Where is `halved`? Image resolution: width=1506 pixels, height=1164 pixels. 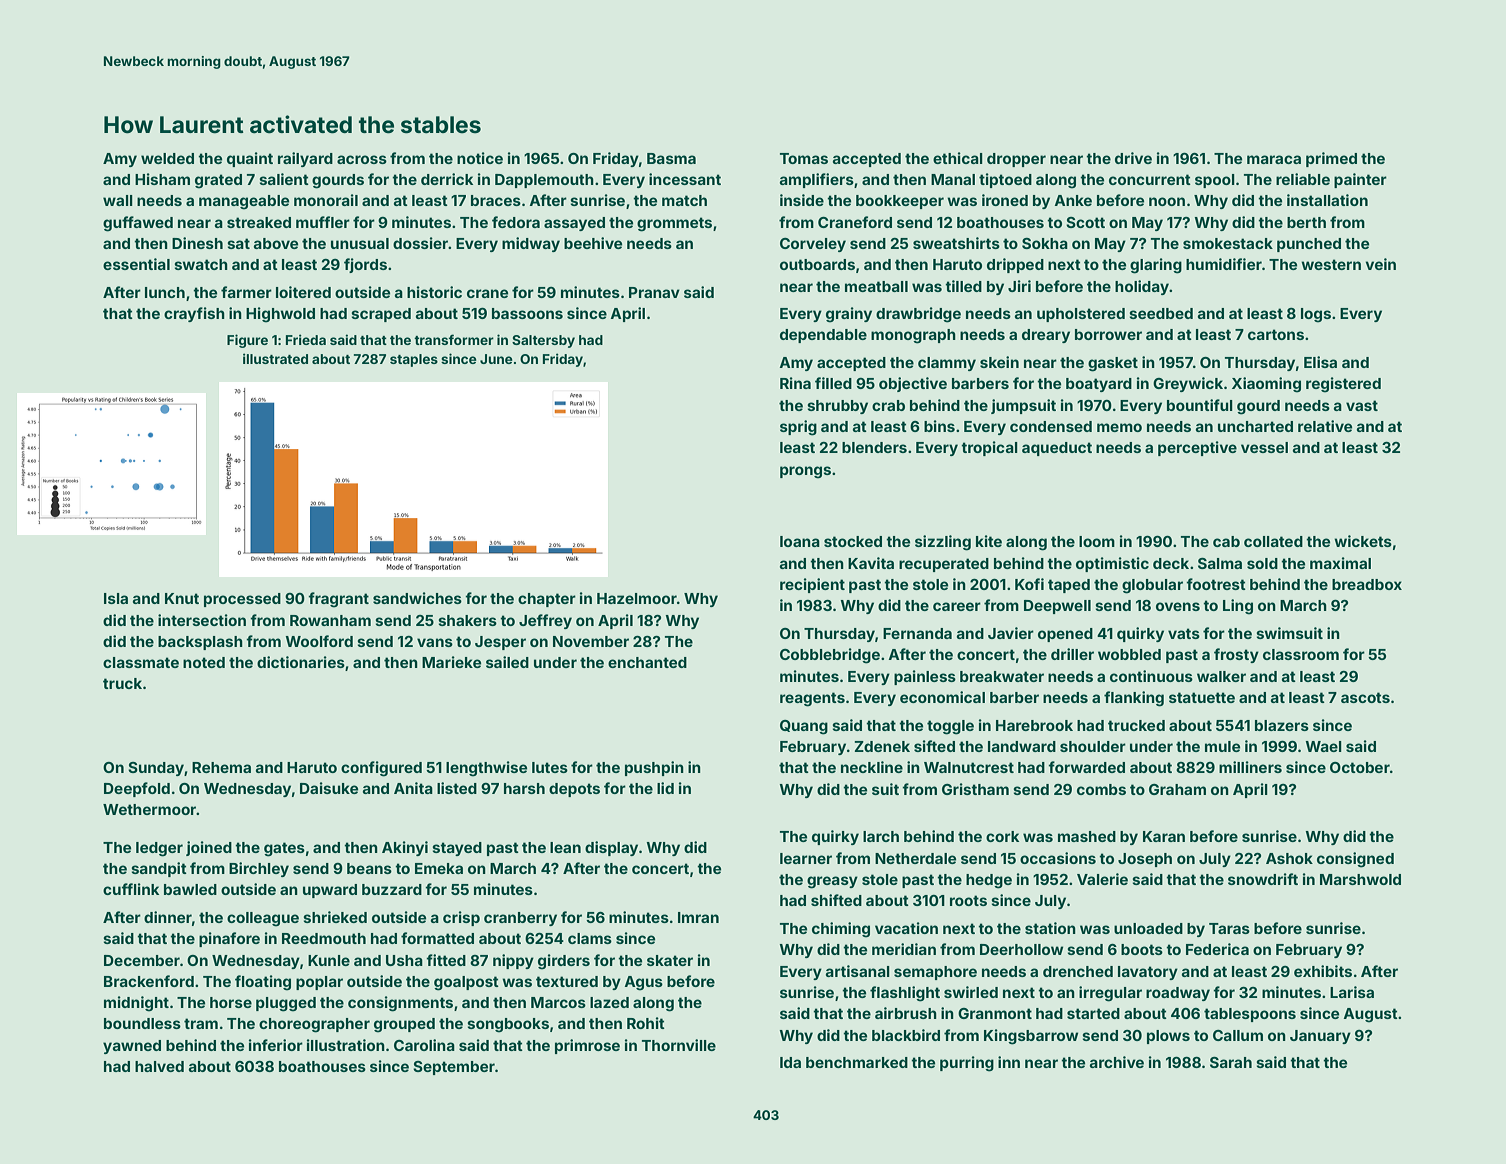
halved is located at coordinates (159, 1066).
